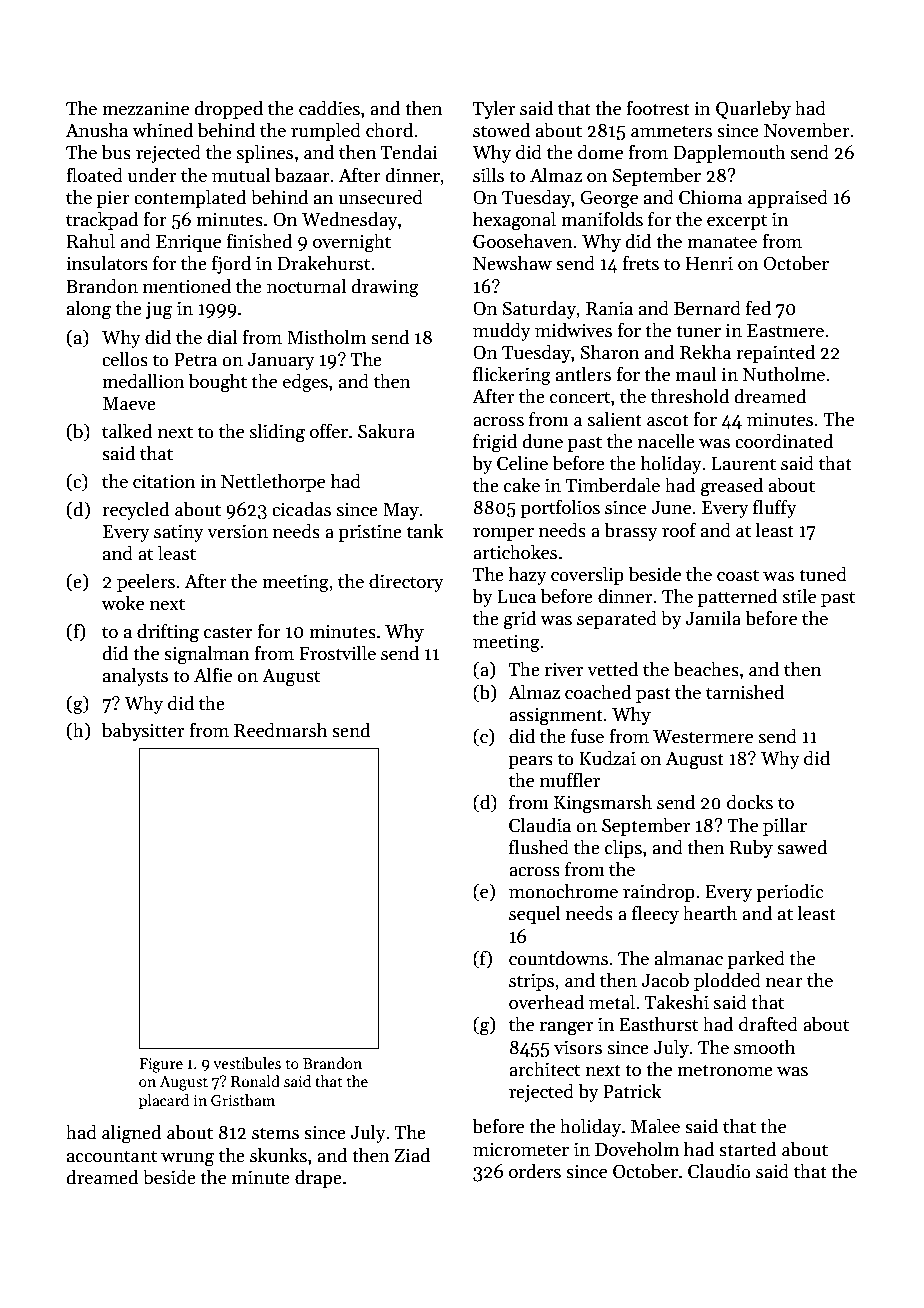 The image size is (924, 1308). I want to click on Mistholm, so click(326, 337).
